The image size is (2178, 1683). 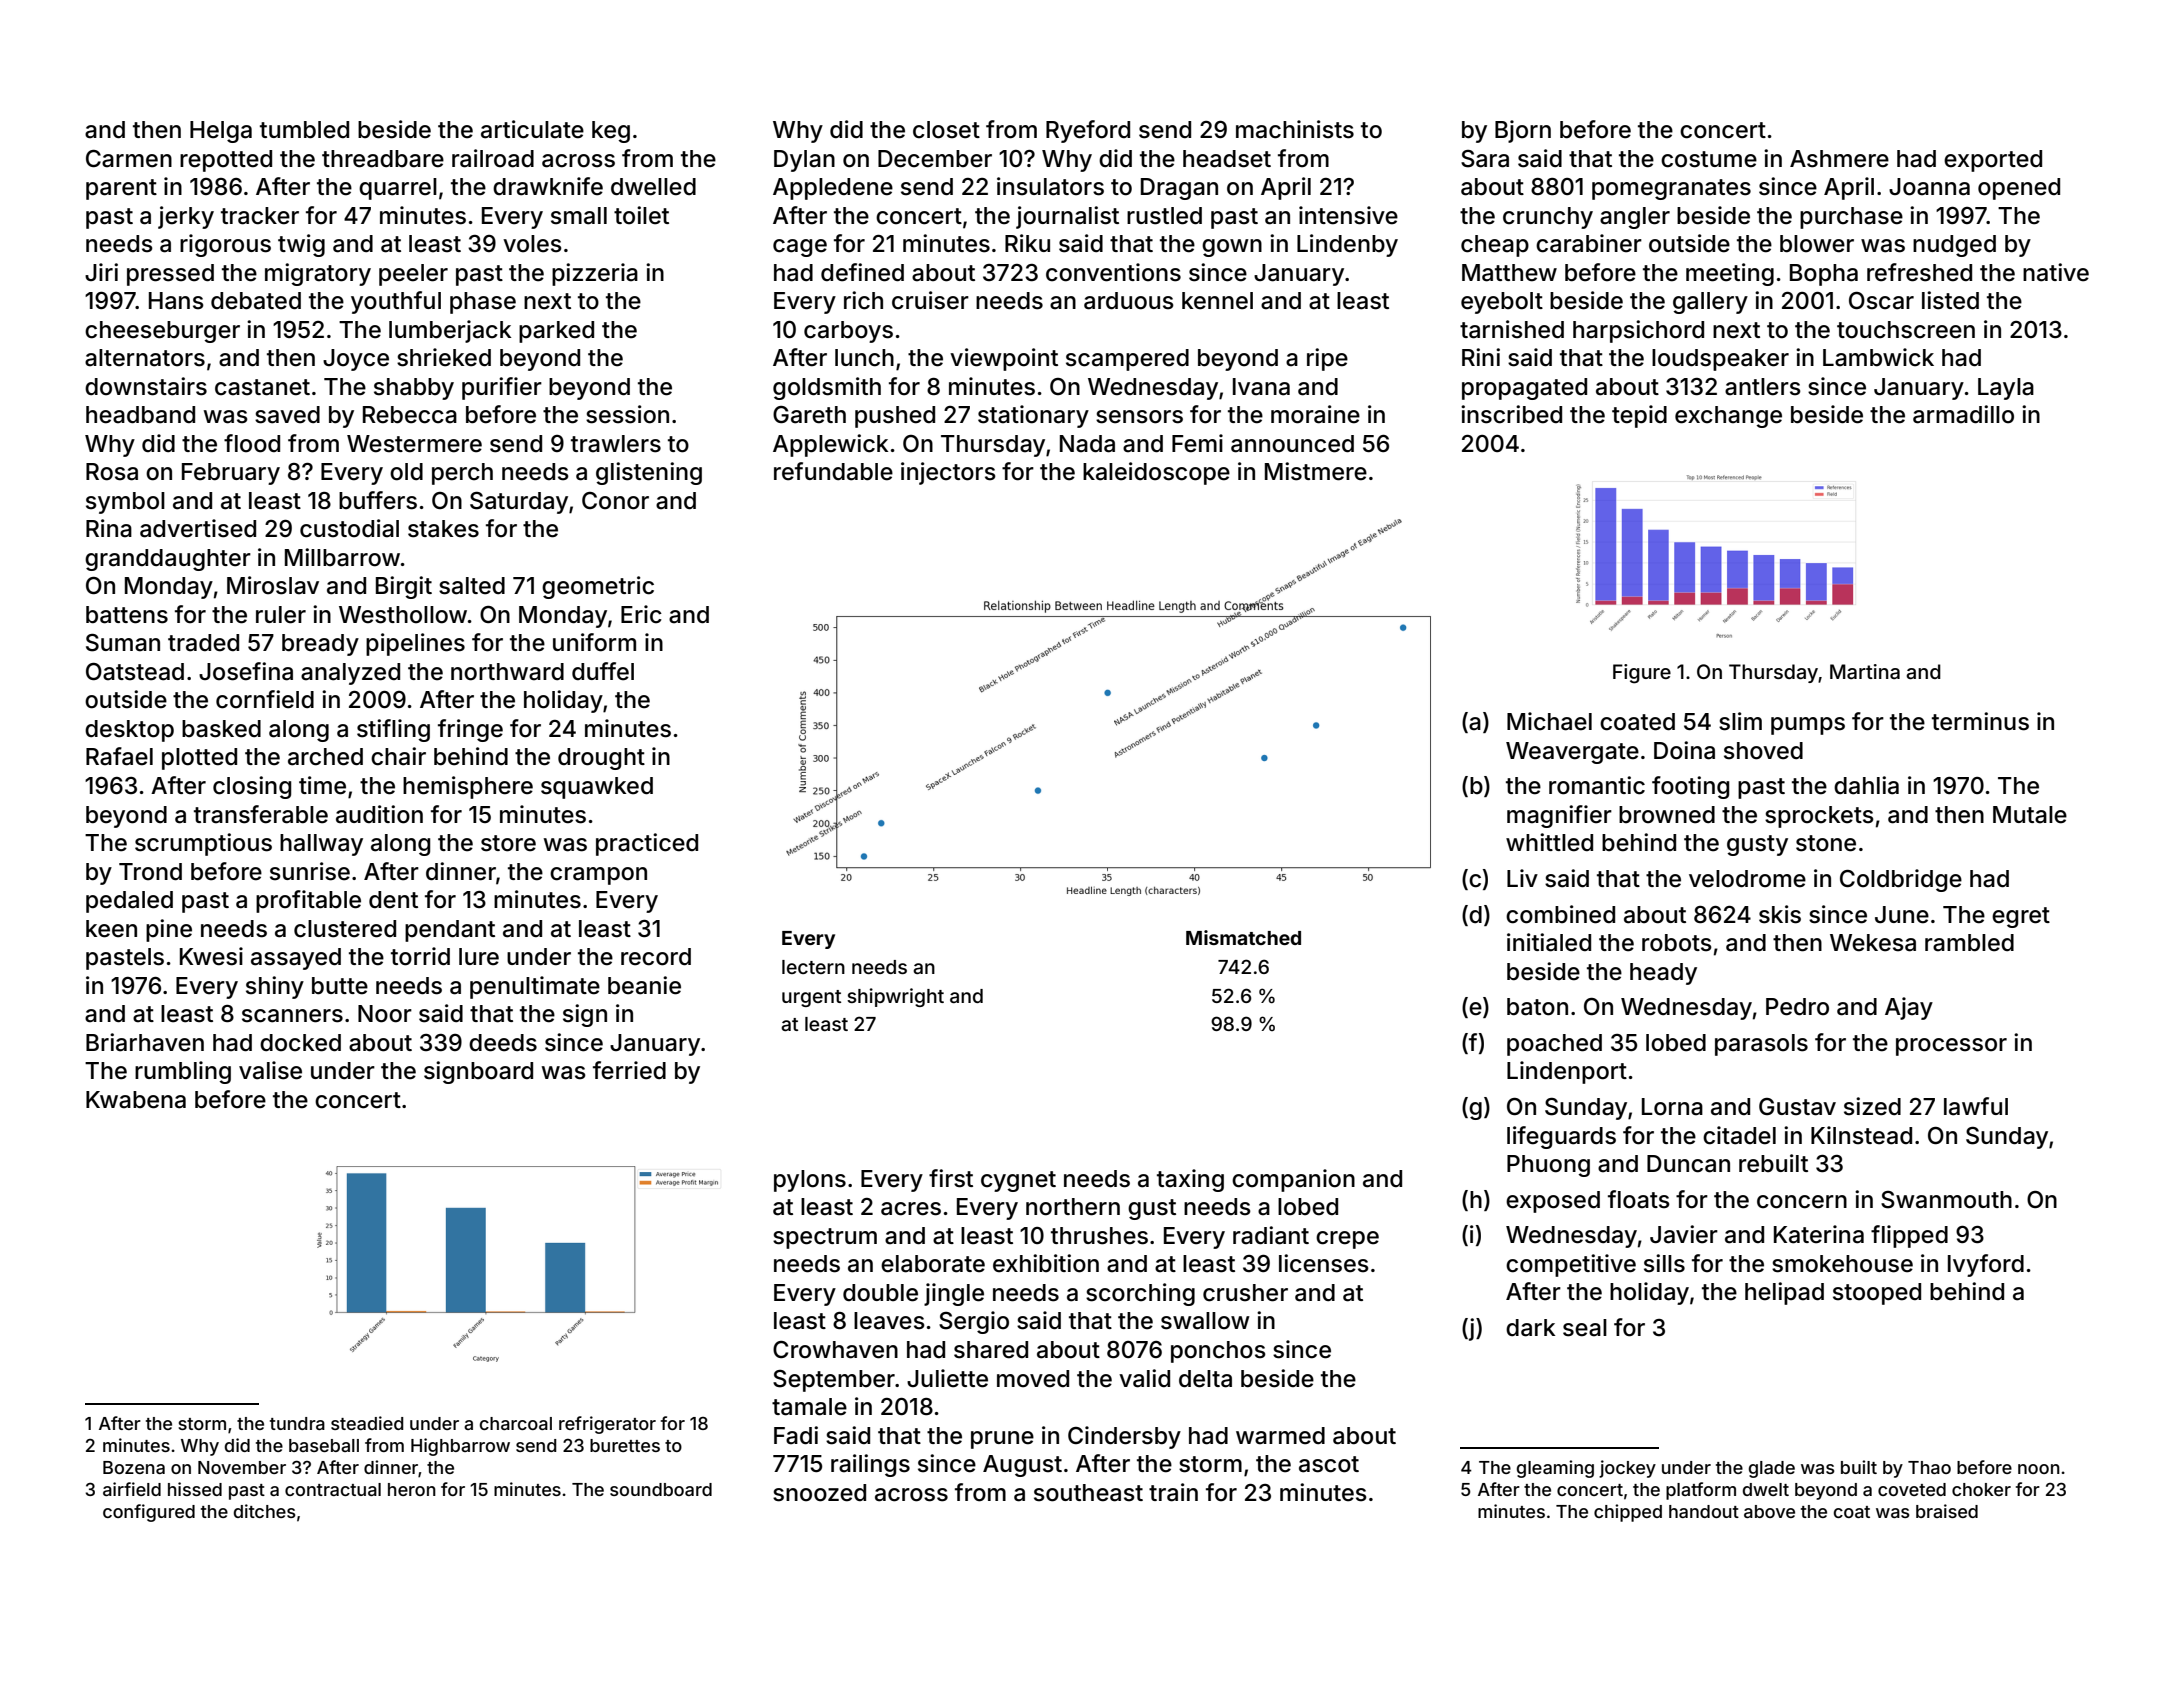 I want to click on castanet, so click(x=262, y=387).
